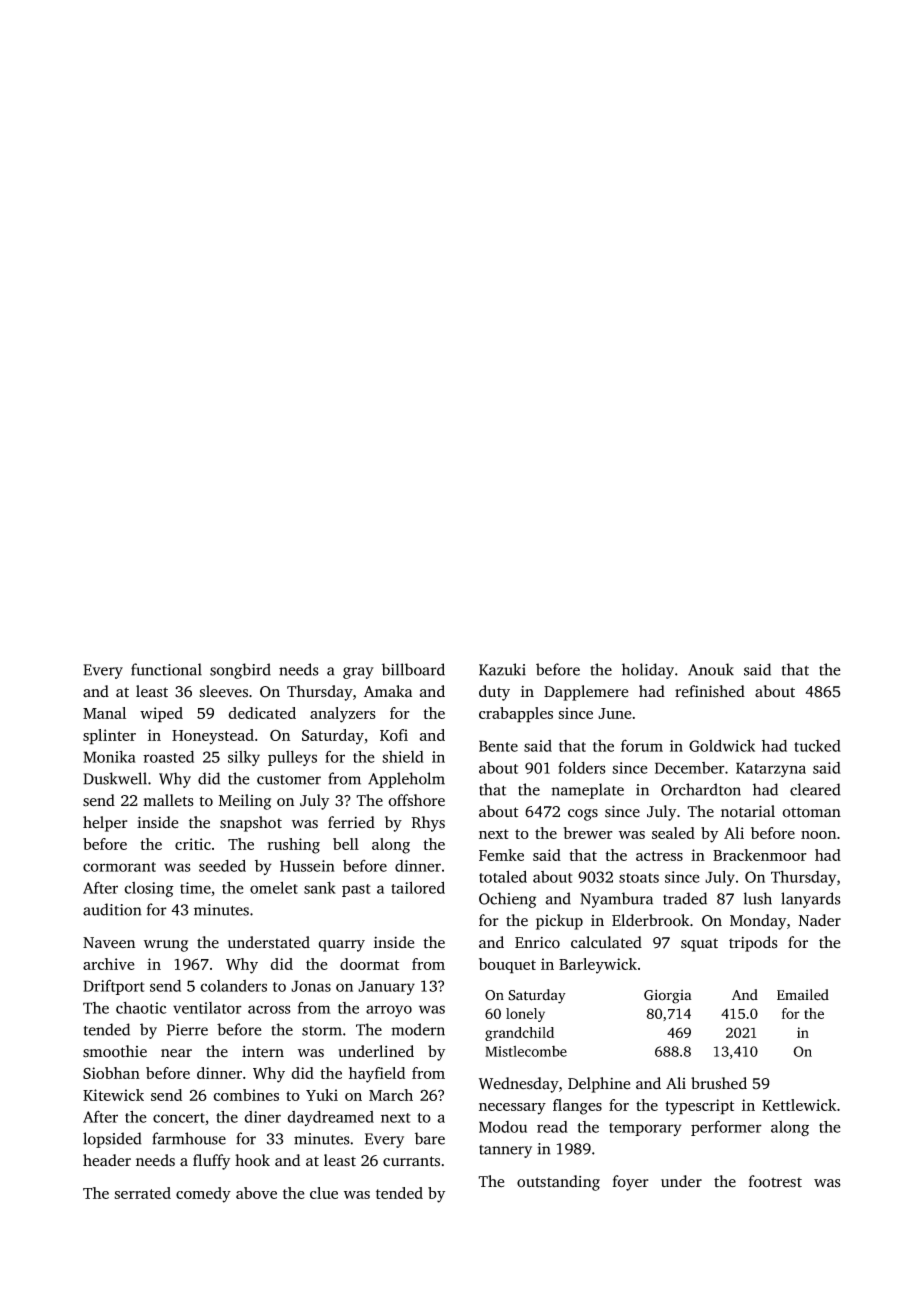 The width and height of the screenshot is (924, 1308). Describe the element at coordinates (105, 824) in the screenshot. I see `helper` at that location.
